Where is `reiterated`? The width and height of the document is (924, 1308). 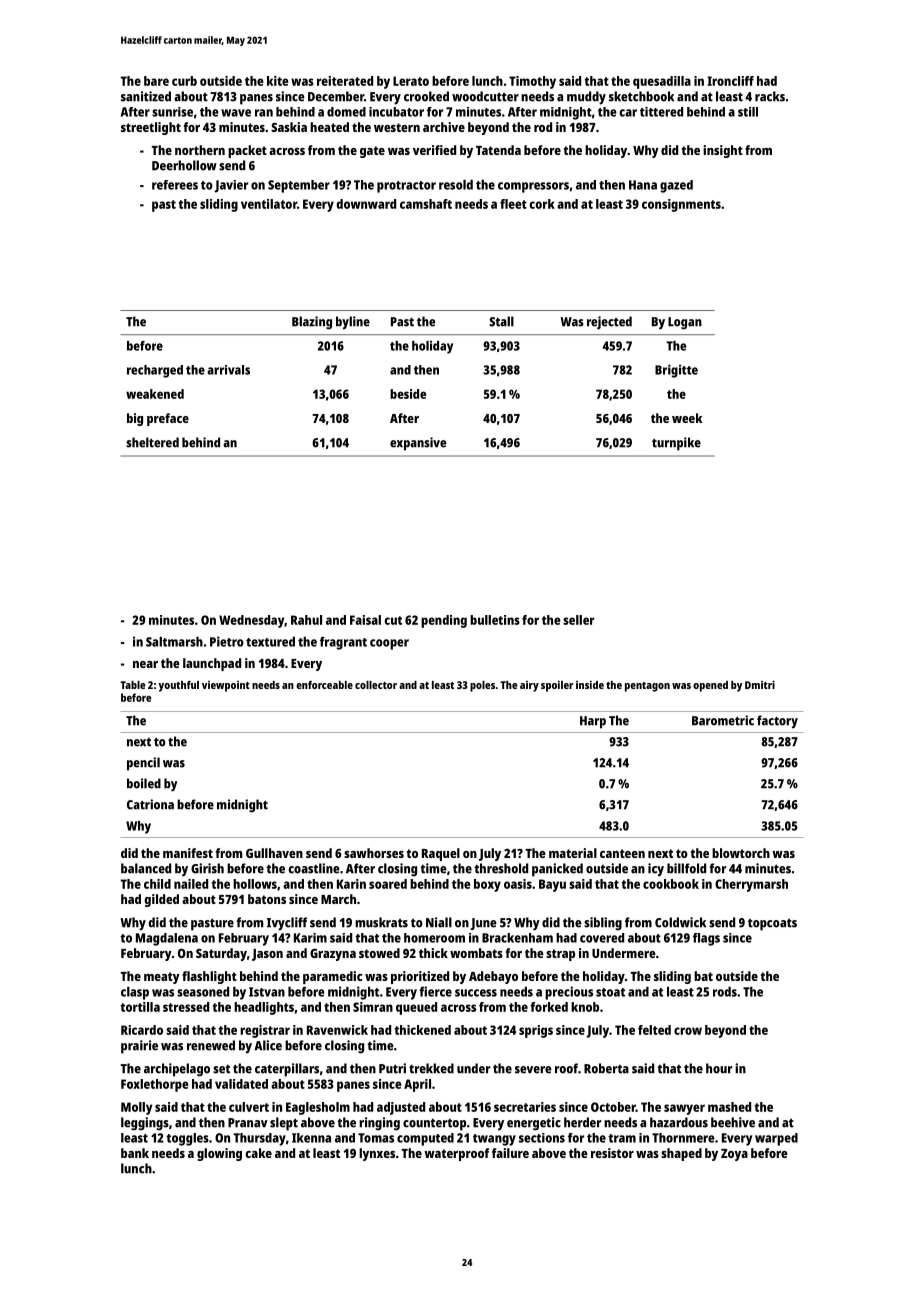 reiterated is located at coordinates (345, 81).
